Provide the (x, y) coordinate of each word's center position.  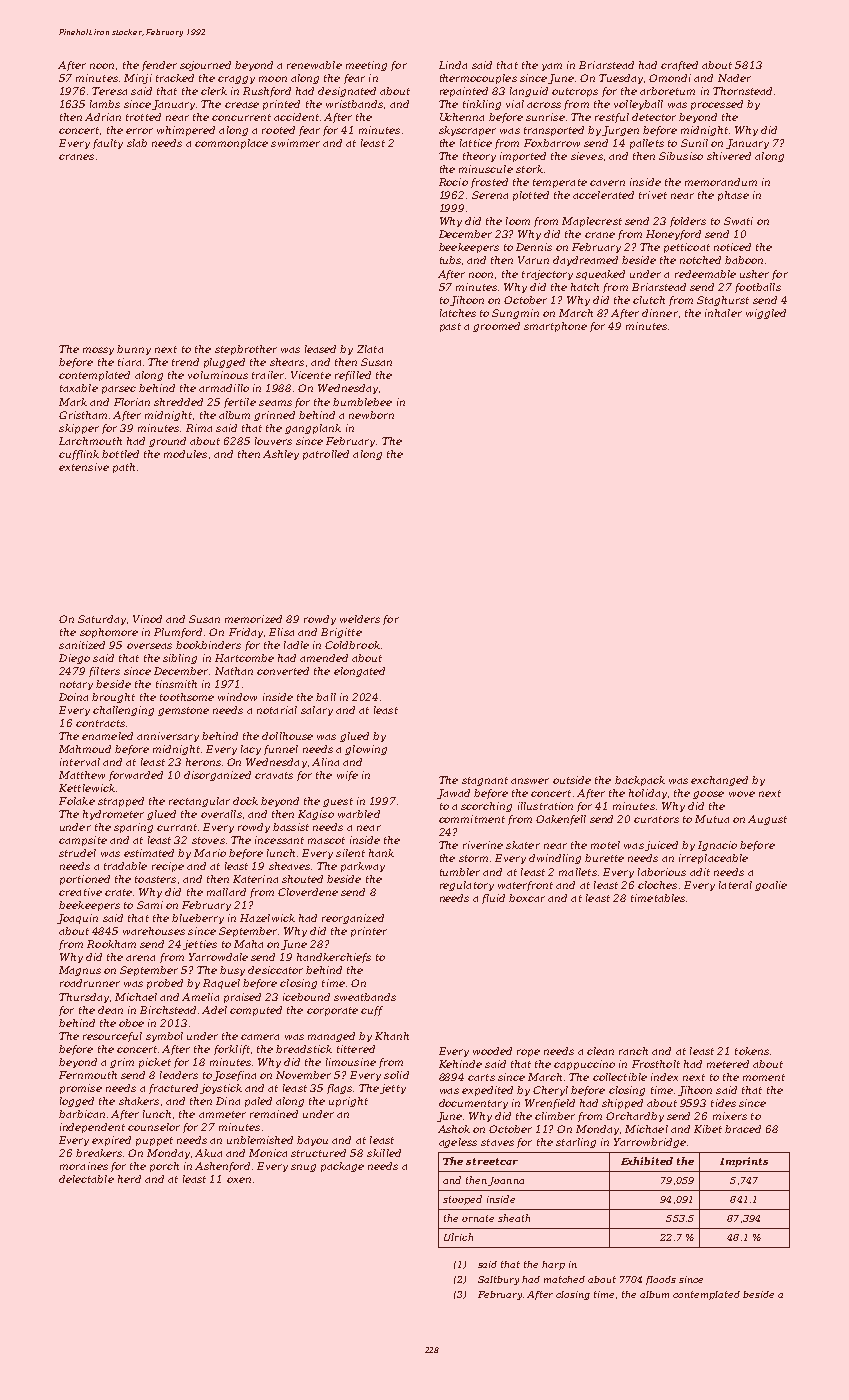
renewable (314, 65)
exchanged (719, 781)
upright (348, 1102)
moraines (84, 1166)
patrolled (326, 455)
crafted (679, 66)
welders (360, 619)
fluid (493, 899)
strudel (77, 853)
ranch (633, 1051)
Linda (453, 65)
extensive (84, 467)
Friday (246, 633)
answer (530, 781)
